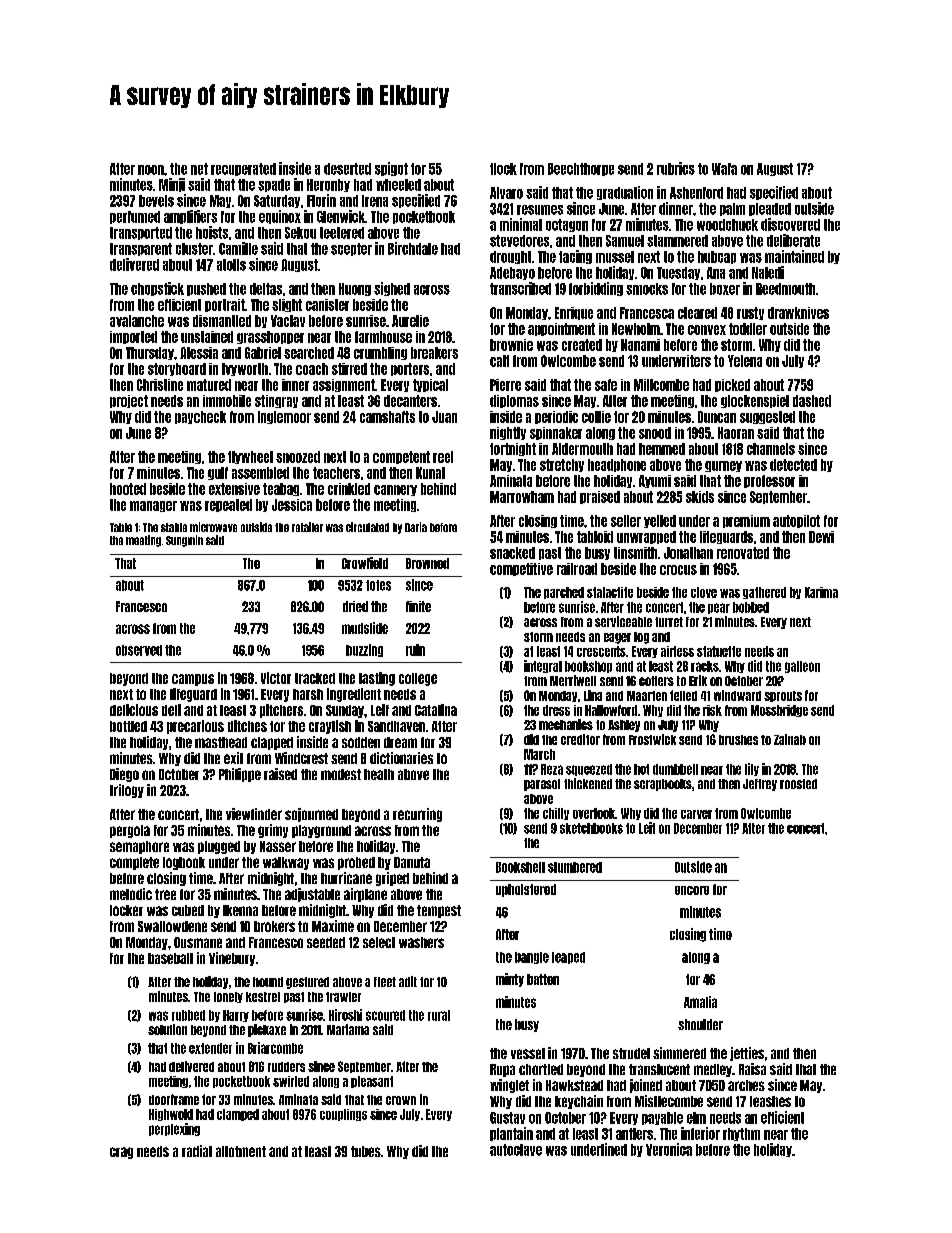 This page has height=1233, width=952. What do you see at coordinates (213, 527) in the page?
I see `microwave` at bounding box center [213, 527].
